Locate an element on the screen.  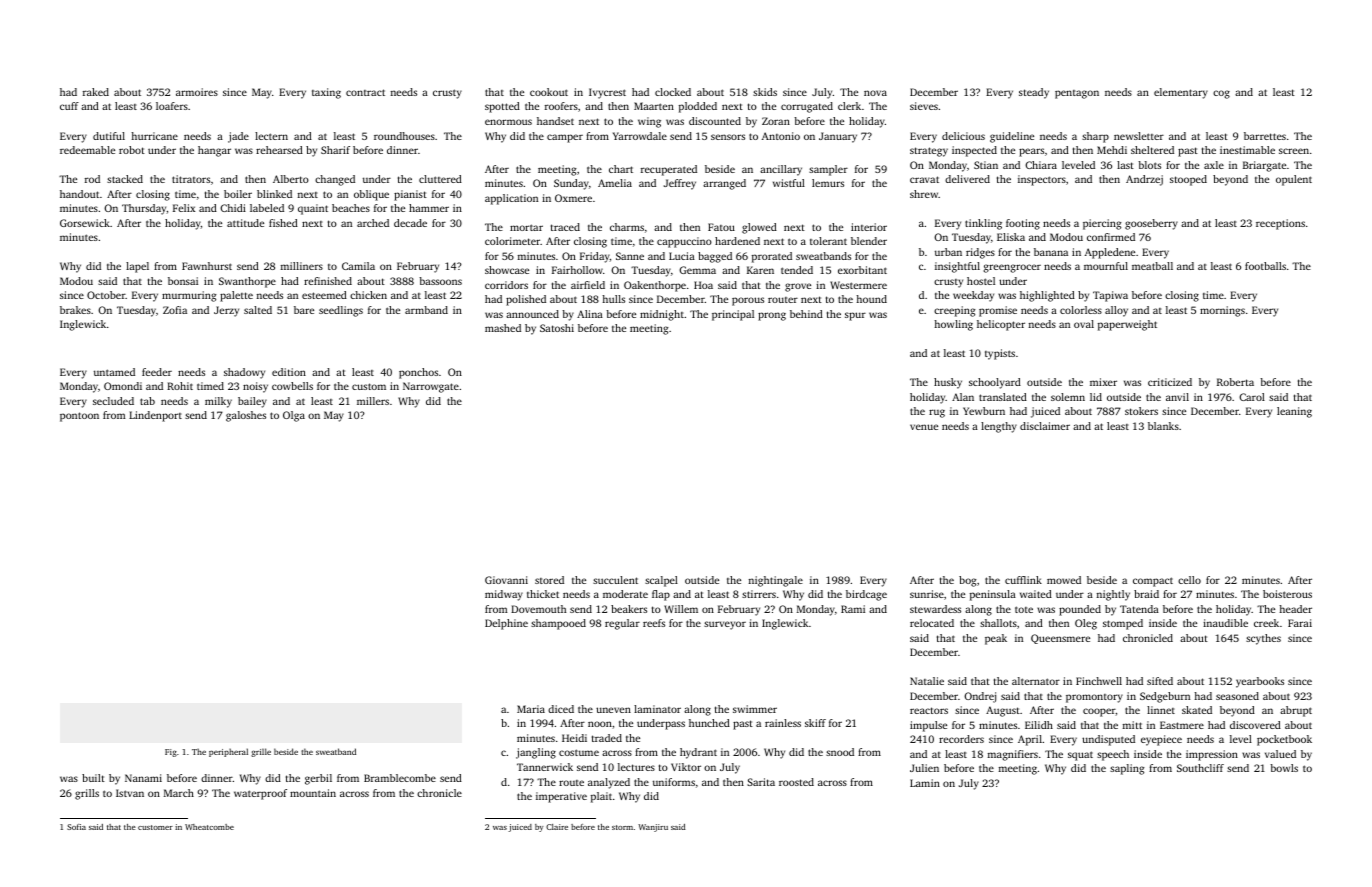
pentagon is located at coordinates (1077, 94).
